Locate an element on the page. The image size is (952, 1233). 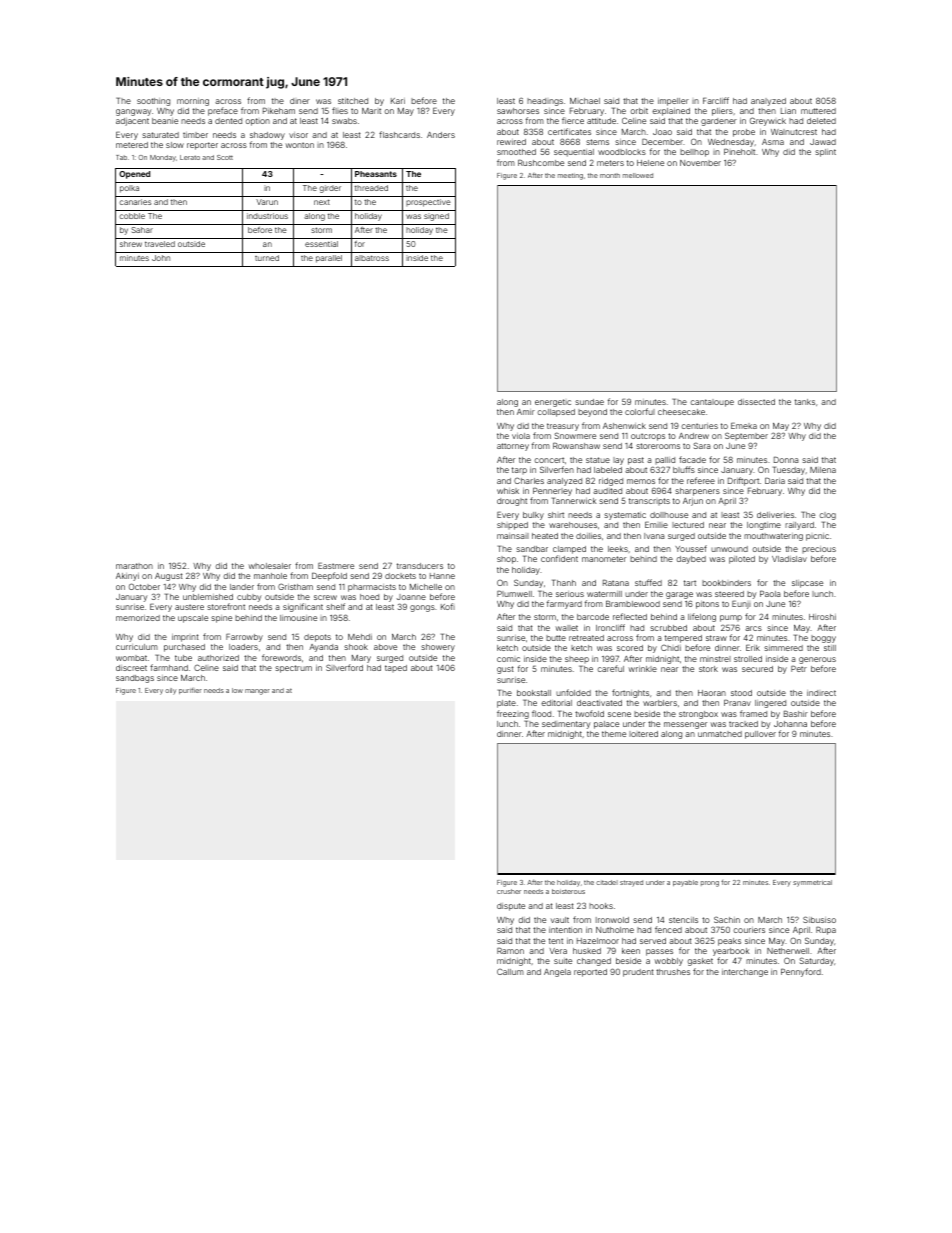
Callum is located at coordinates (510, 972).
